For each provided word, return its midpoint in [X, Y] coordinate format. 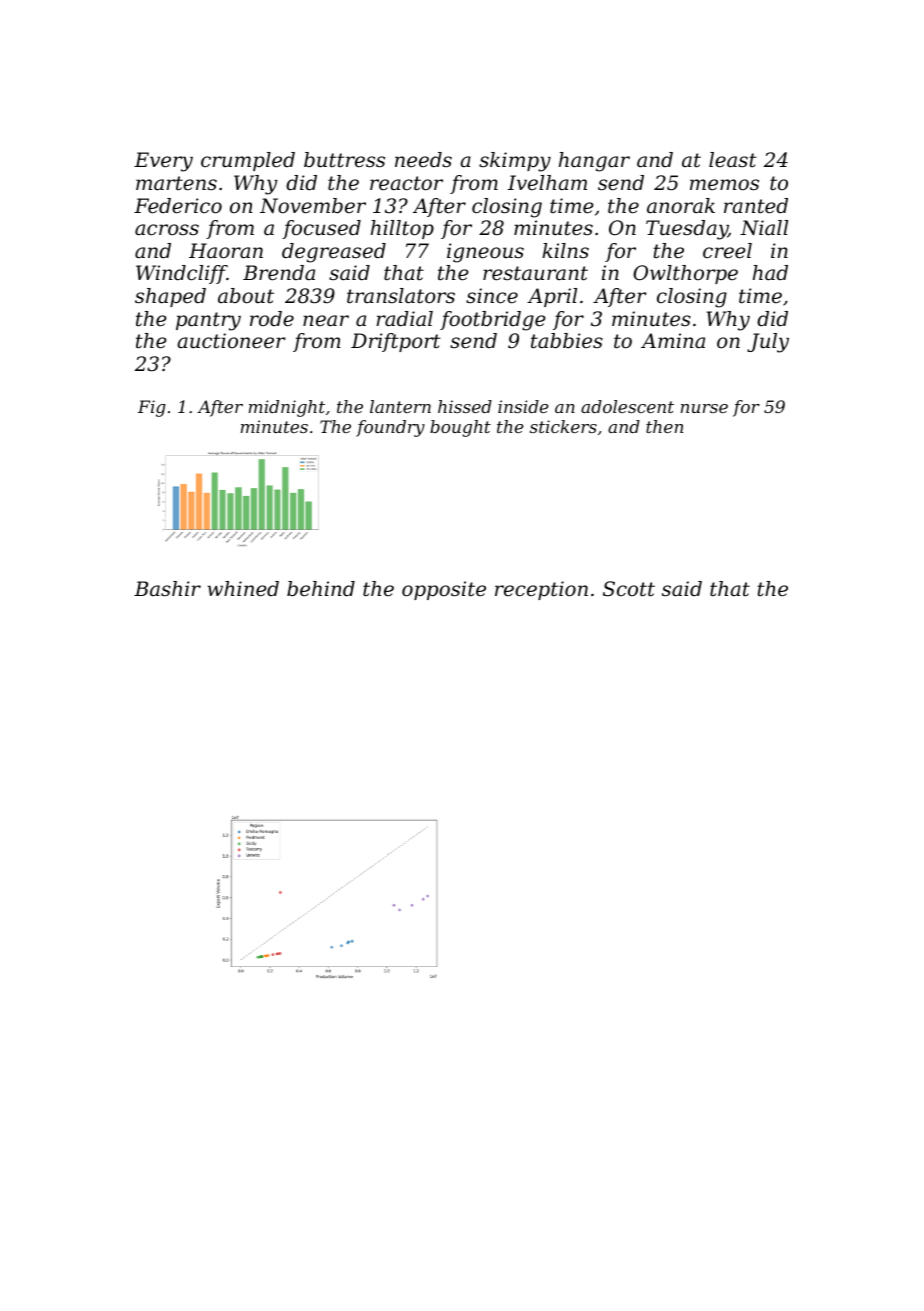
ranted [756, 206]
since [492, 296]
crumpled [248, 161]
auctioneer [231, 341]
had [770, 273]
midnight [287, 408]
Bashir [167, 588]
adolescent [627, 406]
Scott [629, 589]
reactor [406, 183]
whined [243, 589]
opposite [444, 590]
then [664, 426]
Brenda [279, 273]
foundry [390, 428]
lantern [400, 406]
